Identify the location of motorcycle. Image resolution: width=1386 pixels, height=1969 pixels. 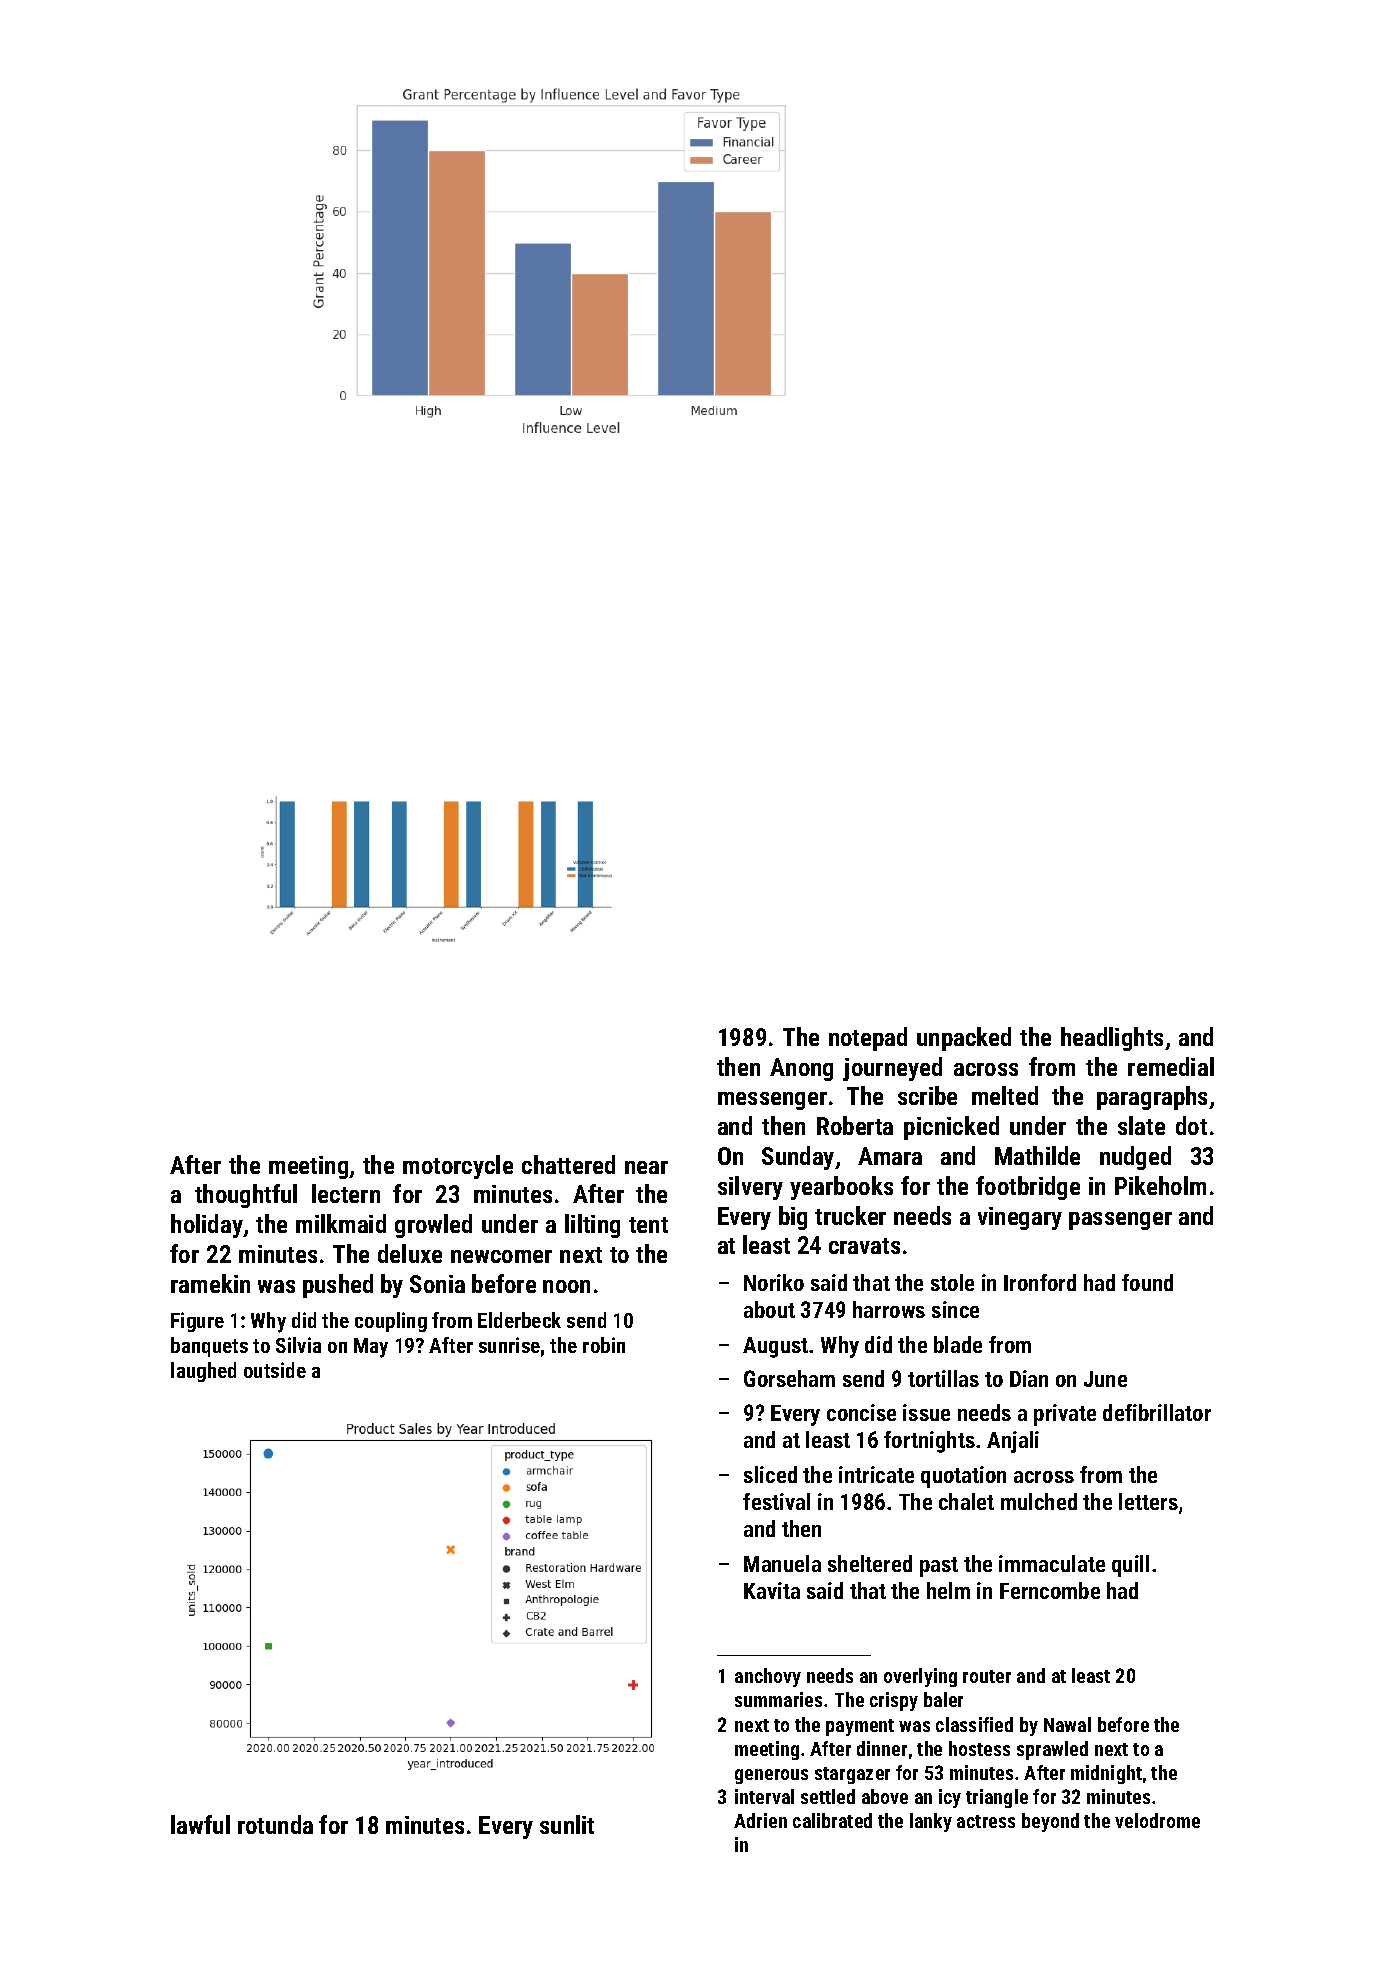
(458, 1167).
